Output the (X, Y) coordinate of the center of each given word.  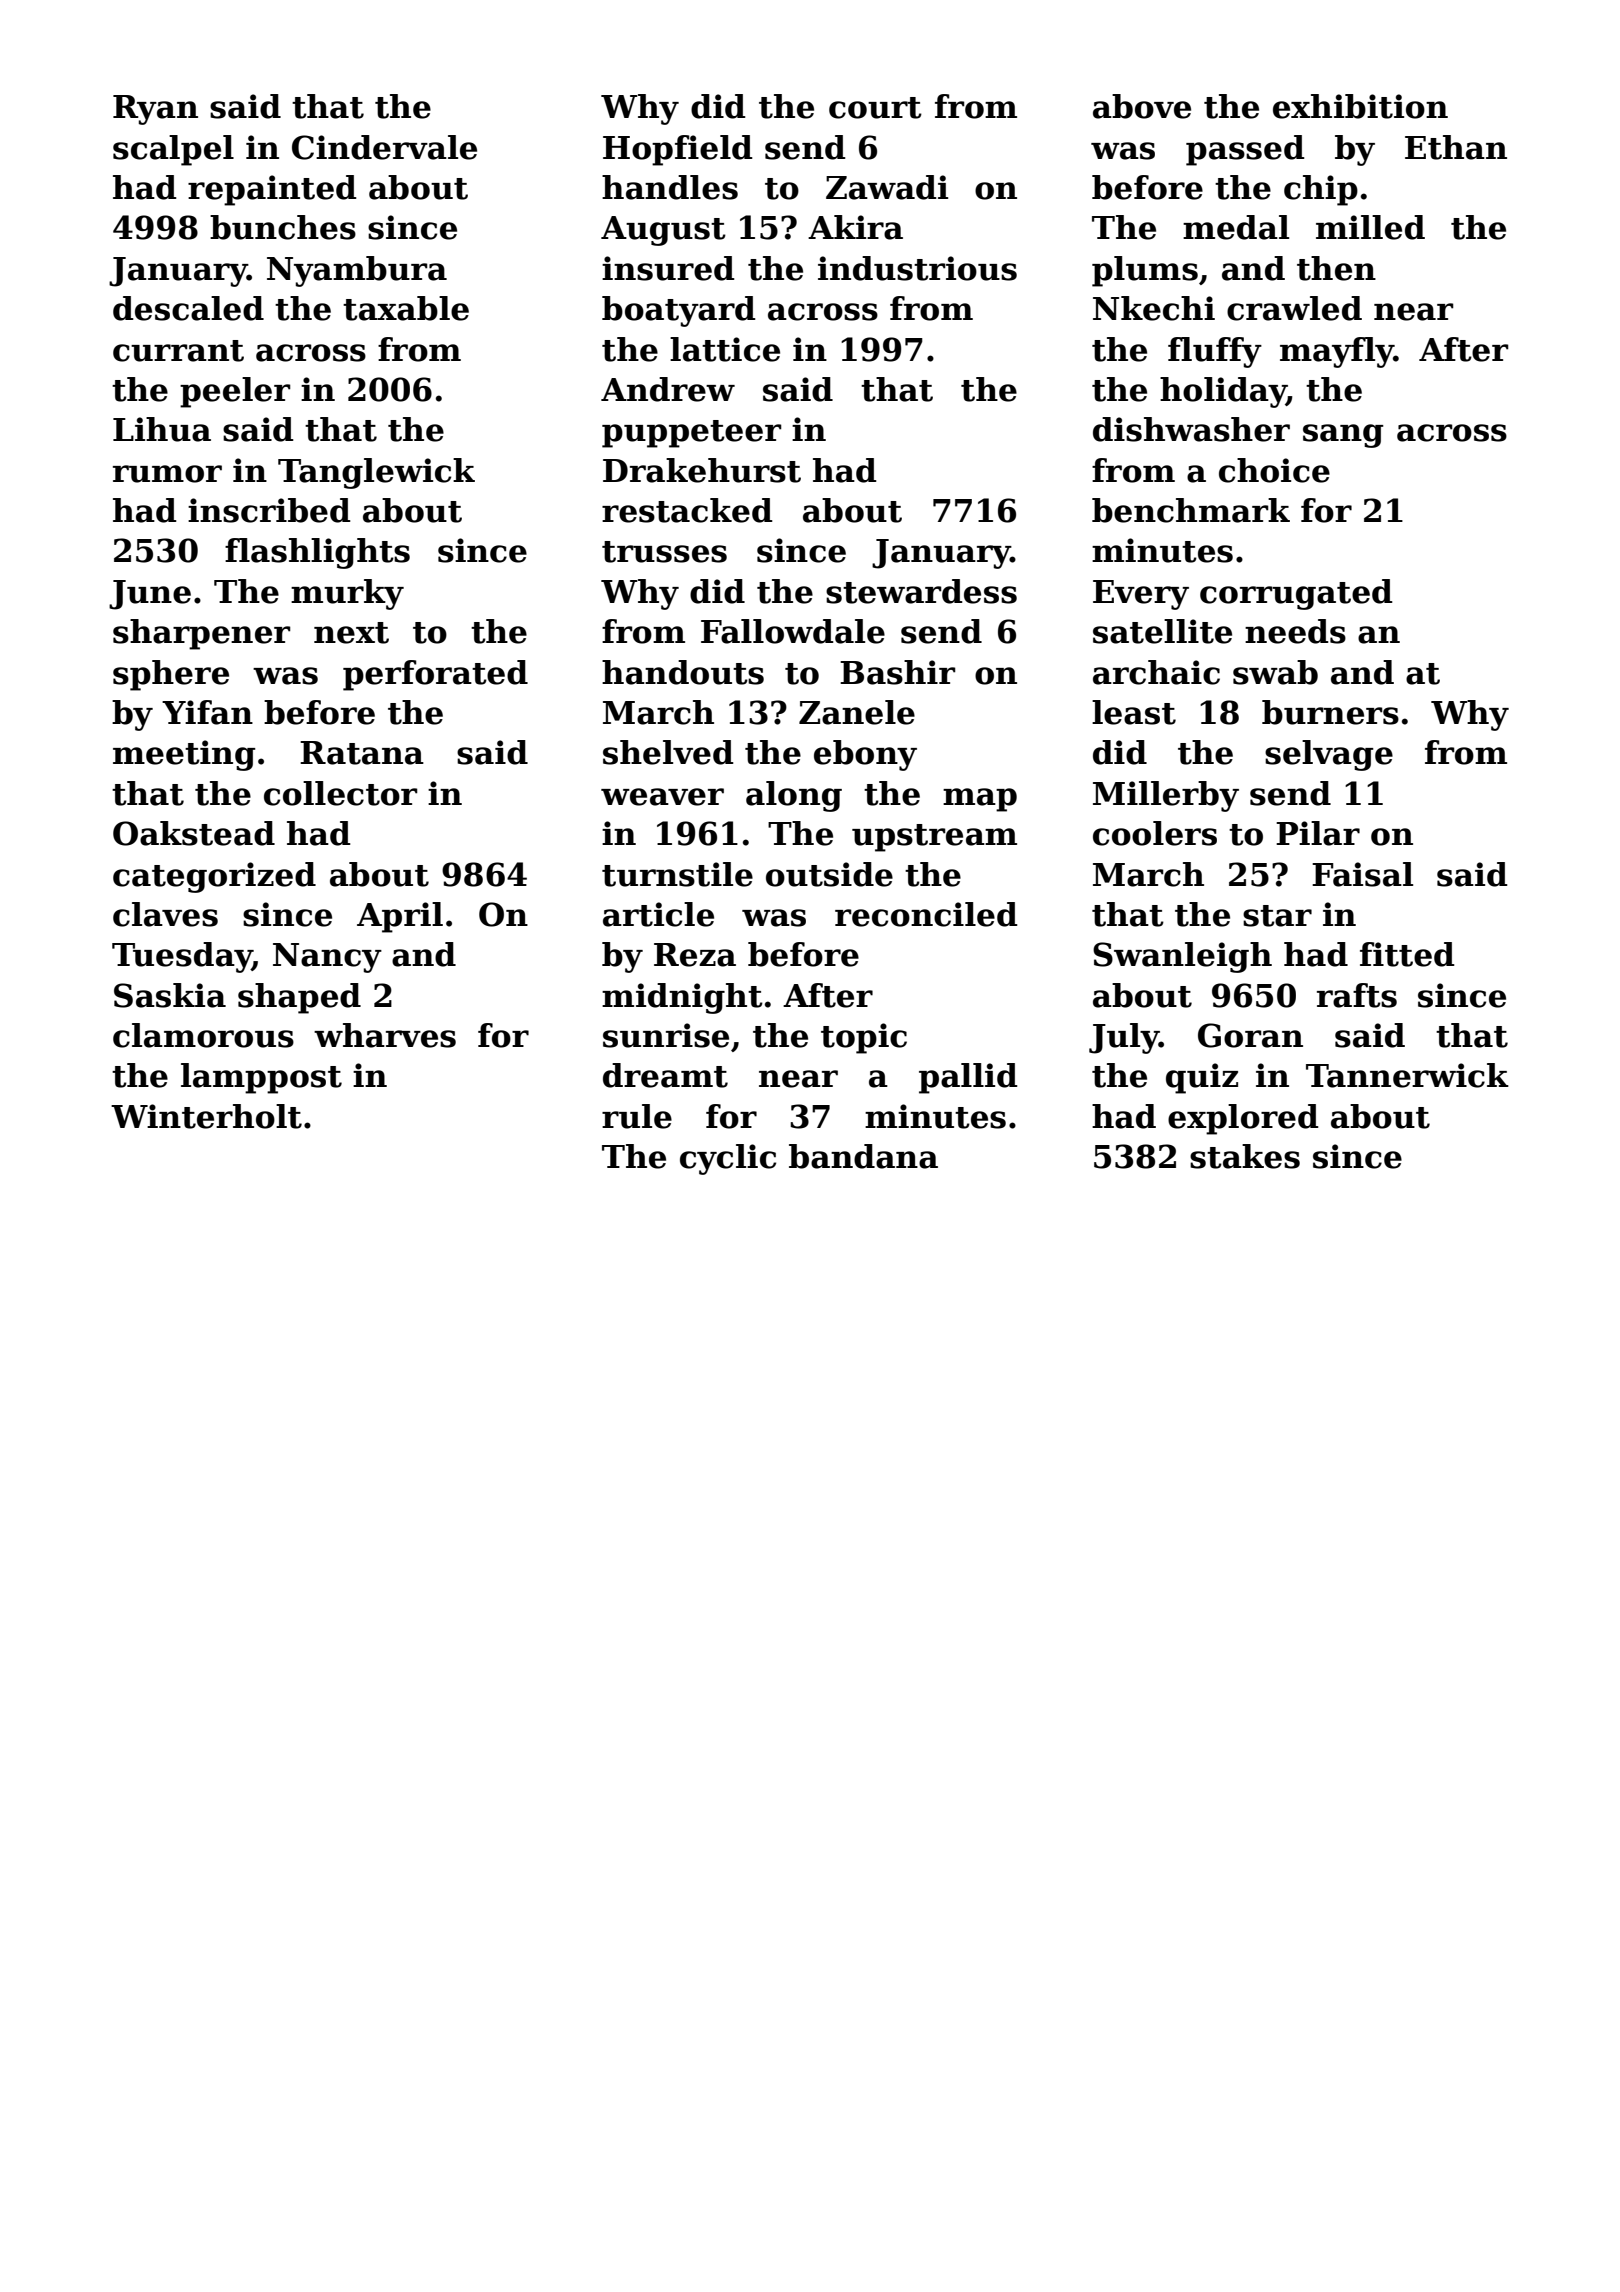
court (875, 108)
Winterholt (206, 1116)
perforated (435, 675)
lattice (725, 349)
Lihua (162, 429)
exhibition (1360, 106)
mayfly (1337, 352)
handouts (683, 672)
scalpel (173, 150)
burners (1330, 712)
